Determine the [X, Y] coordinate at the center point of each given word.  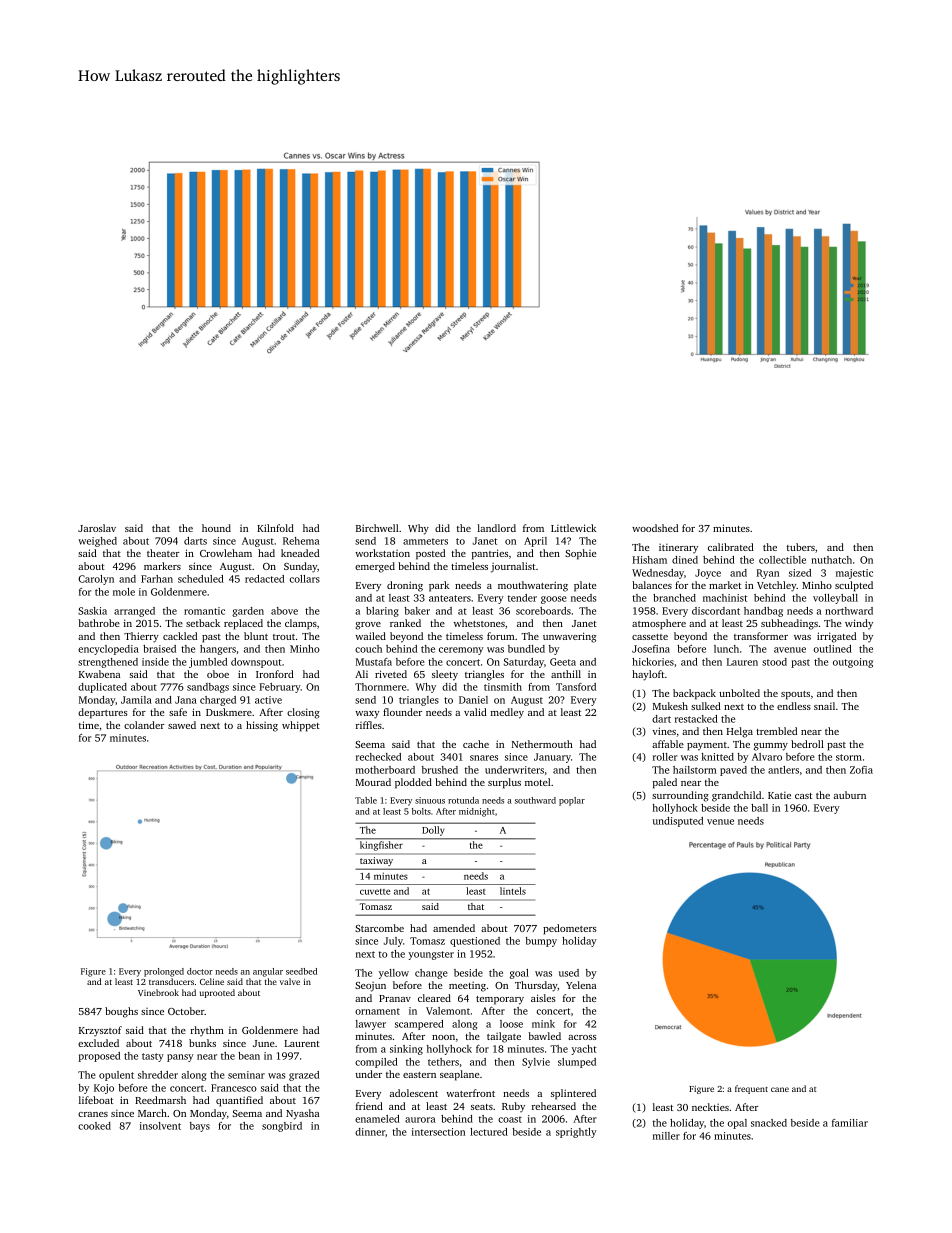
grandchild [736, 796]
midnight [477, 812]
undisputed [678, 822]
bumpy [541, 942]
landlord [496, 528]
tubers [801, 547]
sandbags [208, 688]
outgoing [853, 663]
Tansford [576, 687]
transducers [171, 981]
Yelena [581, 985]
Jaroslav [97, 528]
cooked [94, 1126]
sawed [182, 725]
